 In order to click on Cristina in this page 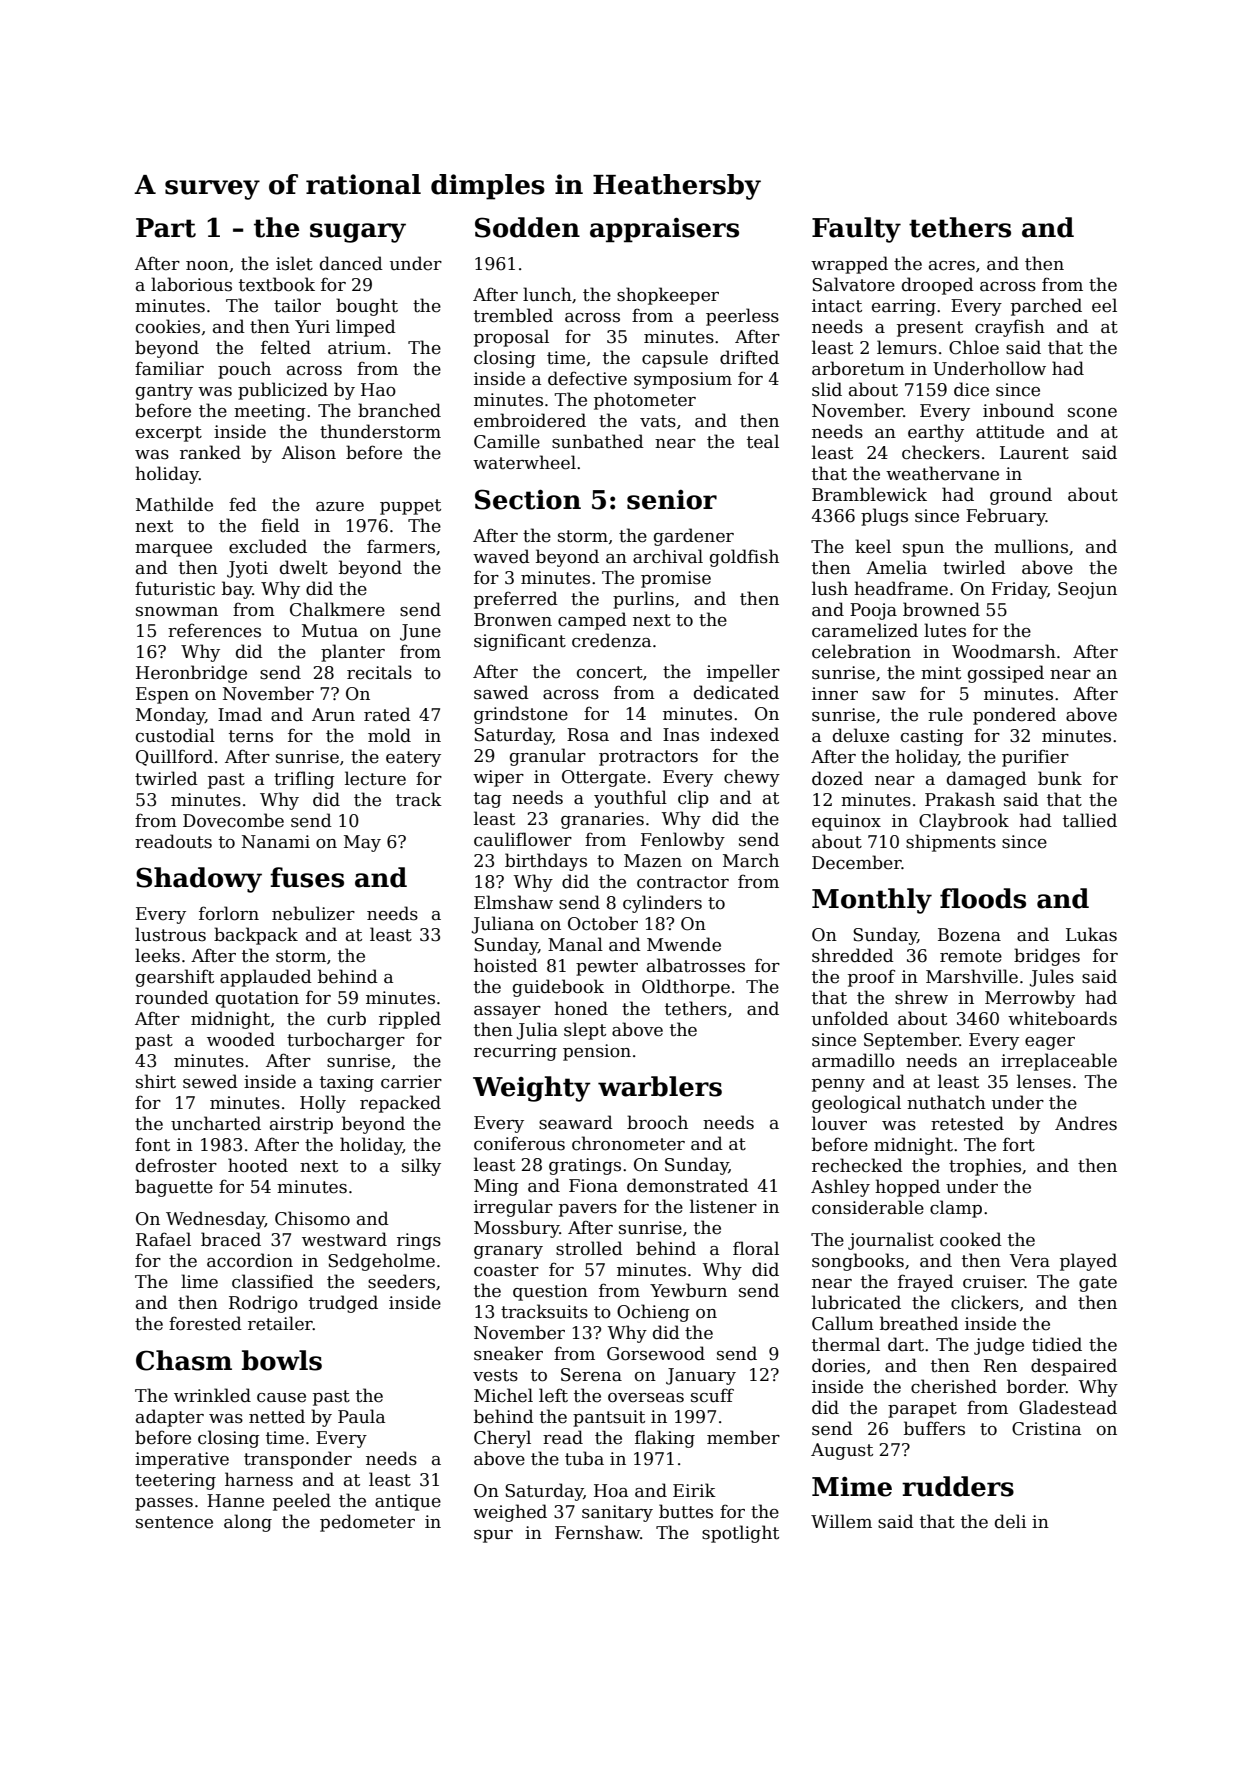, I will do `click(1046, 1429)`.
